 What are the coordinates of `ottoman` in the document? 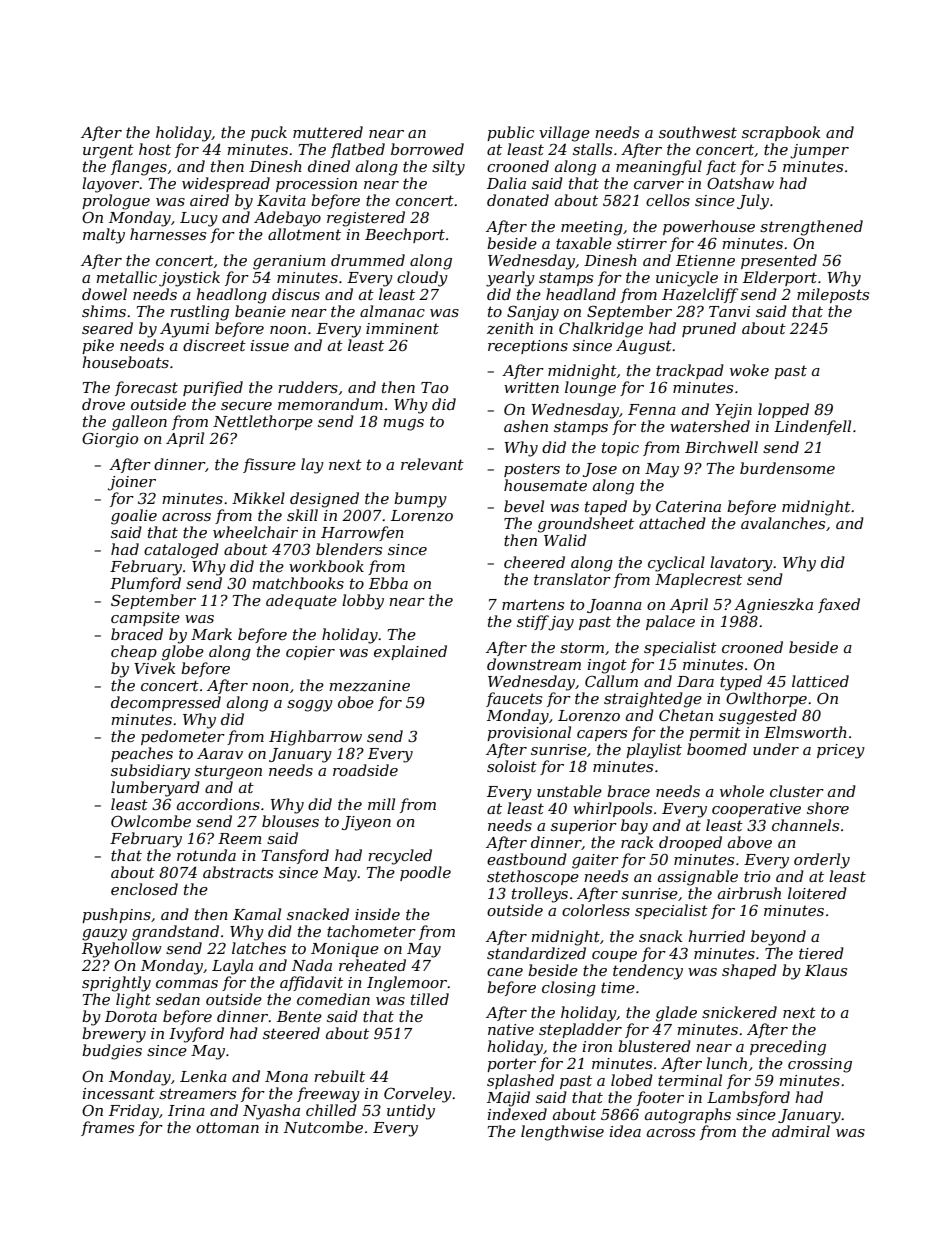 It's located at (227, 1127).
